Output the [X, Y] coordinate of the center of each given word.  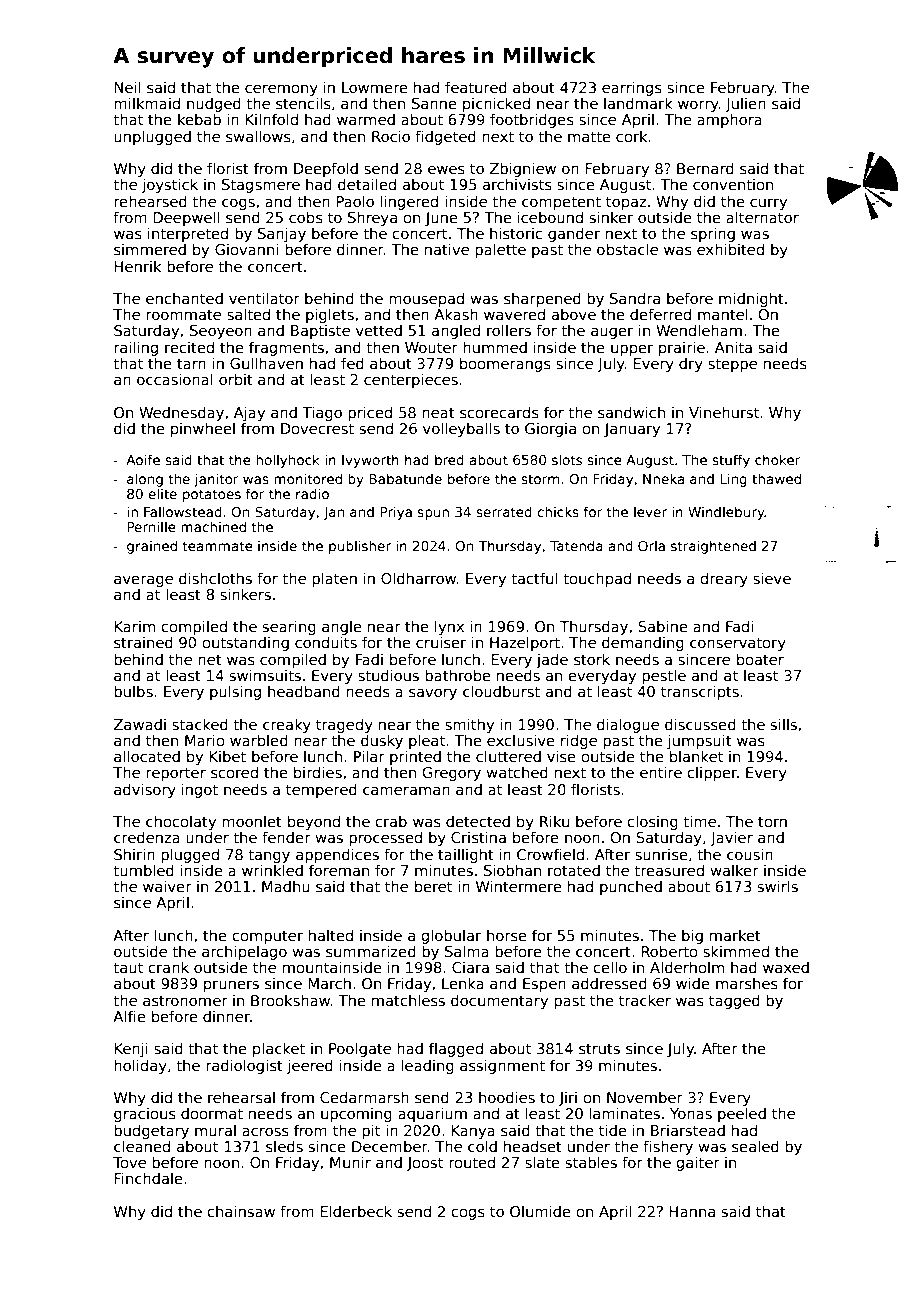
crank [168, 967]
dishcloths [215, 578]
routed [472, 1162]
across [265, 1131]
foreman [339, 870]
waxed [786, 967]
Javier [731, 838]
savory [433, 694]
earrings [632, 88]
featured [476, 87]
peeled [742, 1114]
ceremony [281, 90]
